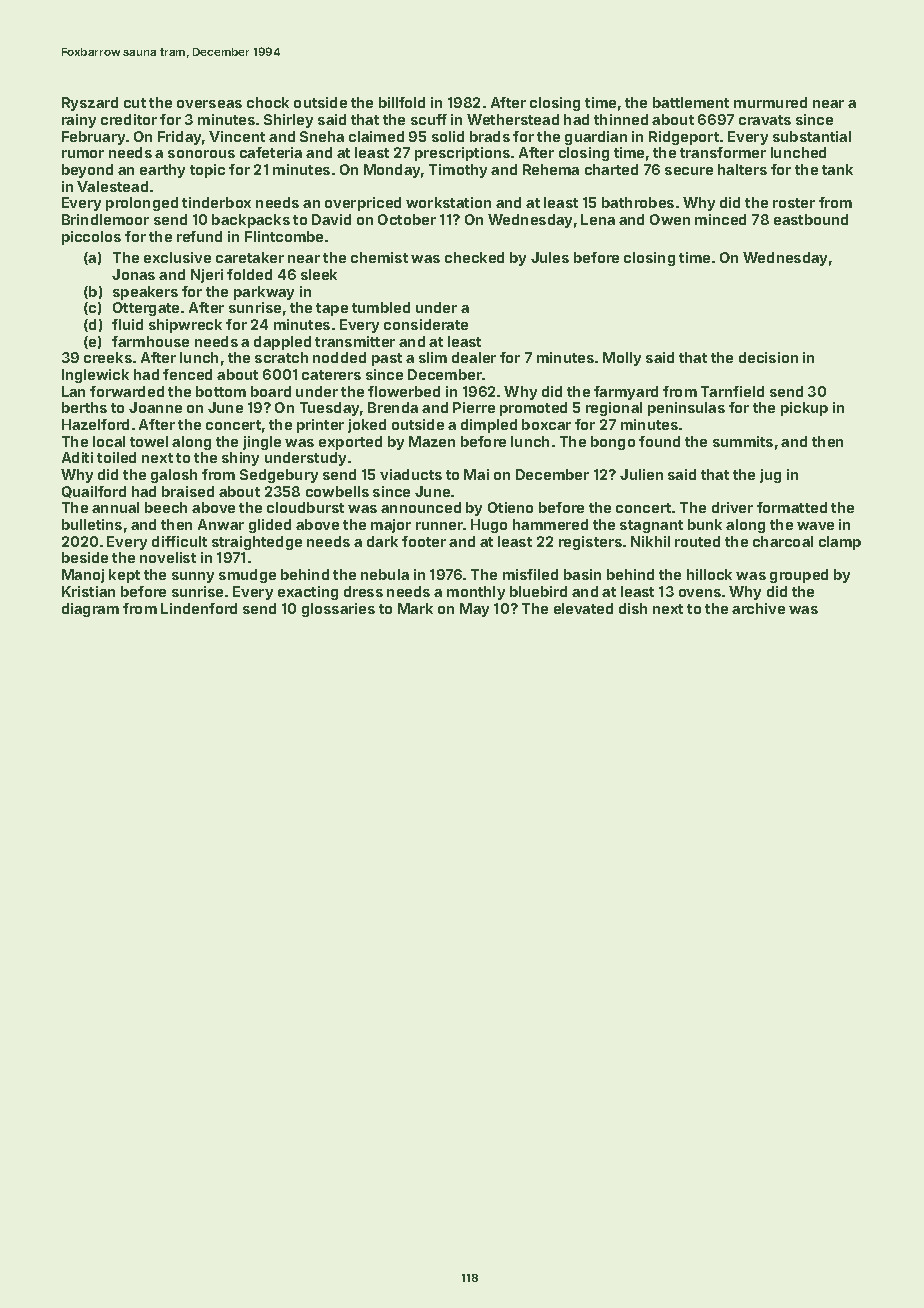  Describe the element at coordinates (794, 203) in the screenshot. I see `roster` at that location.
